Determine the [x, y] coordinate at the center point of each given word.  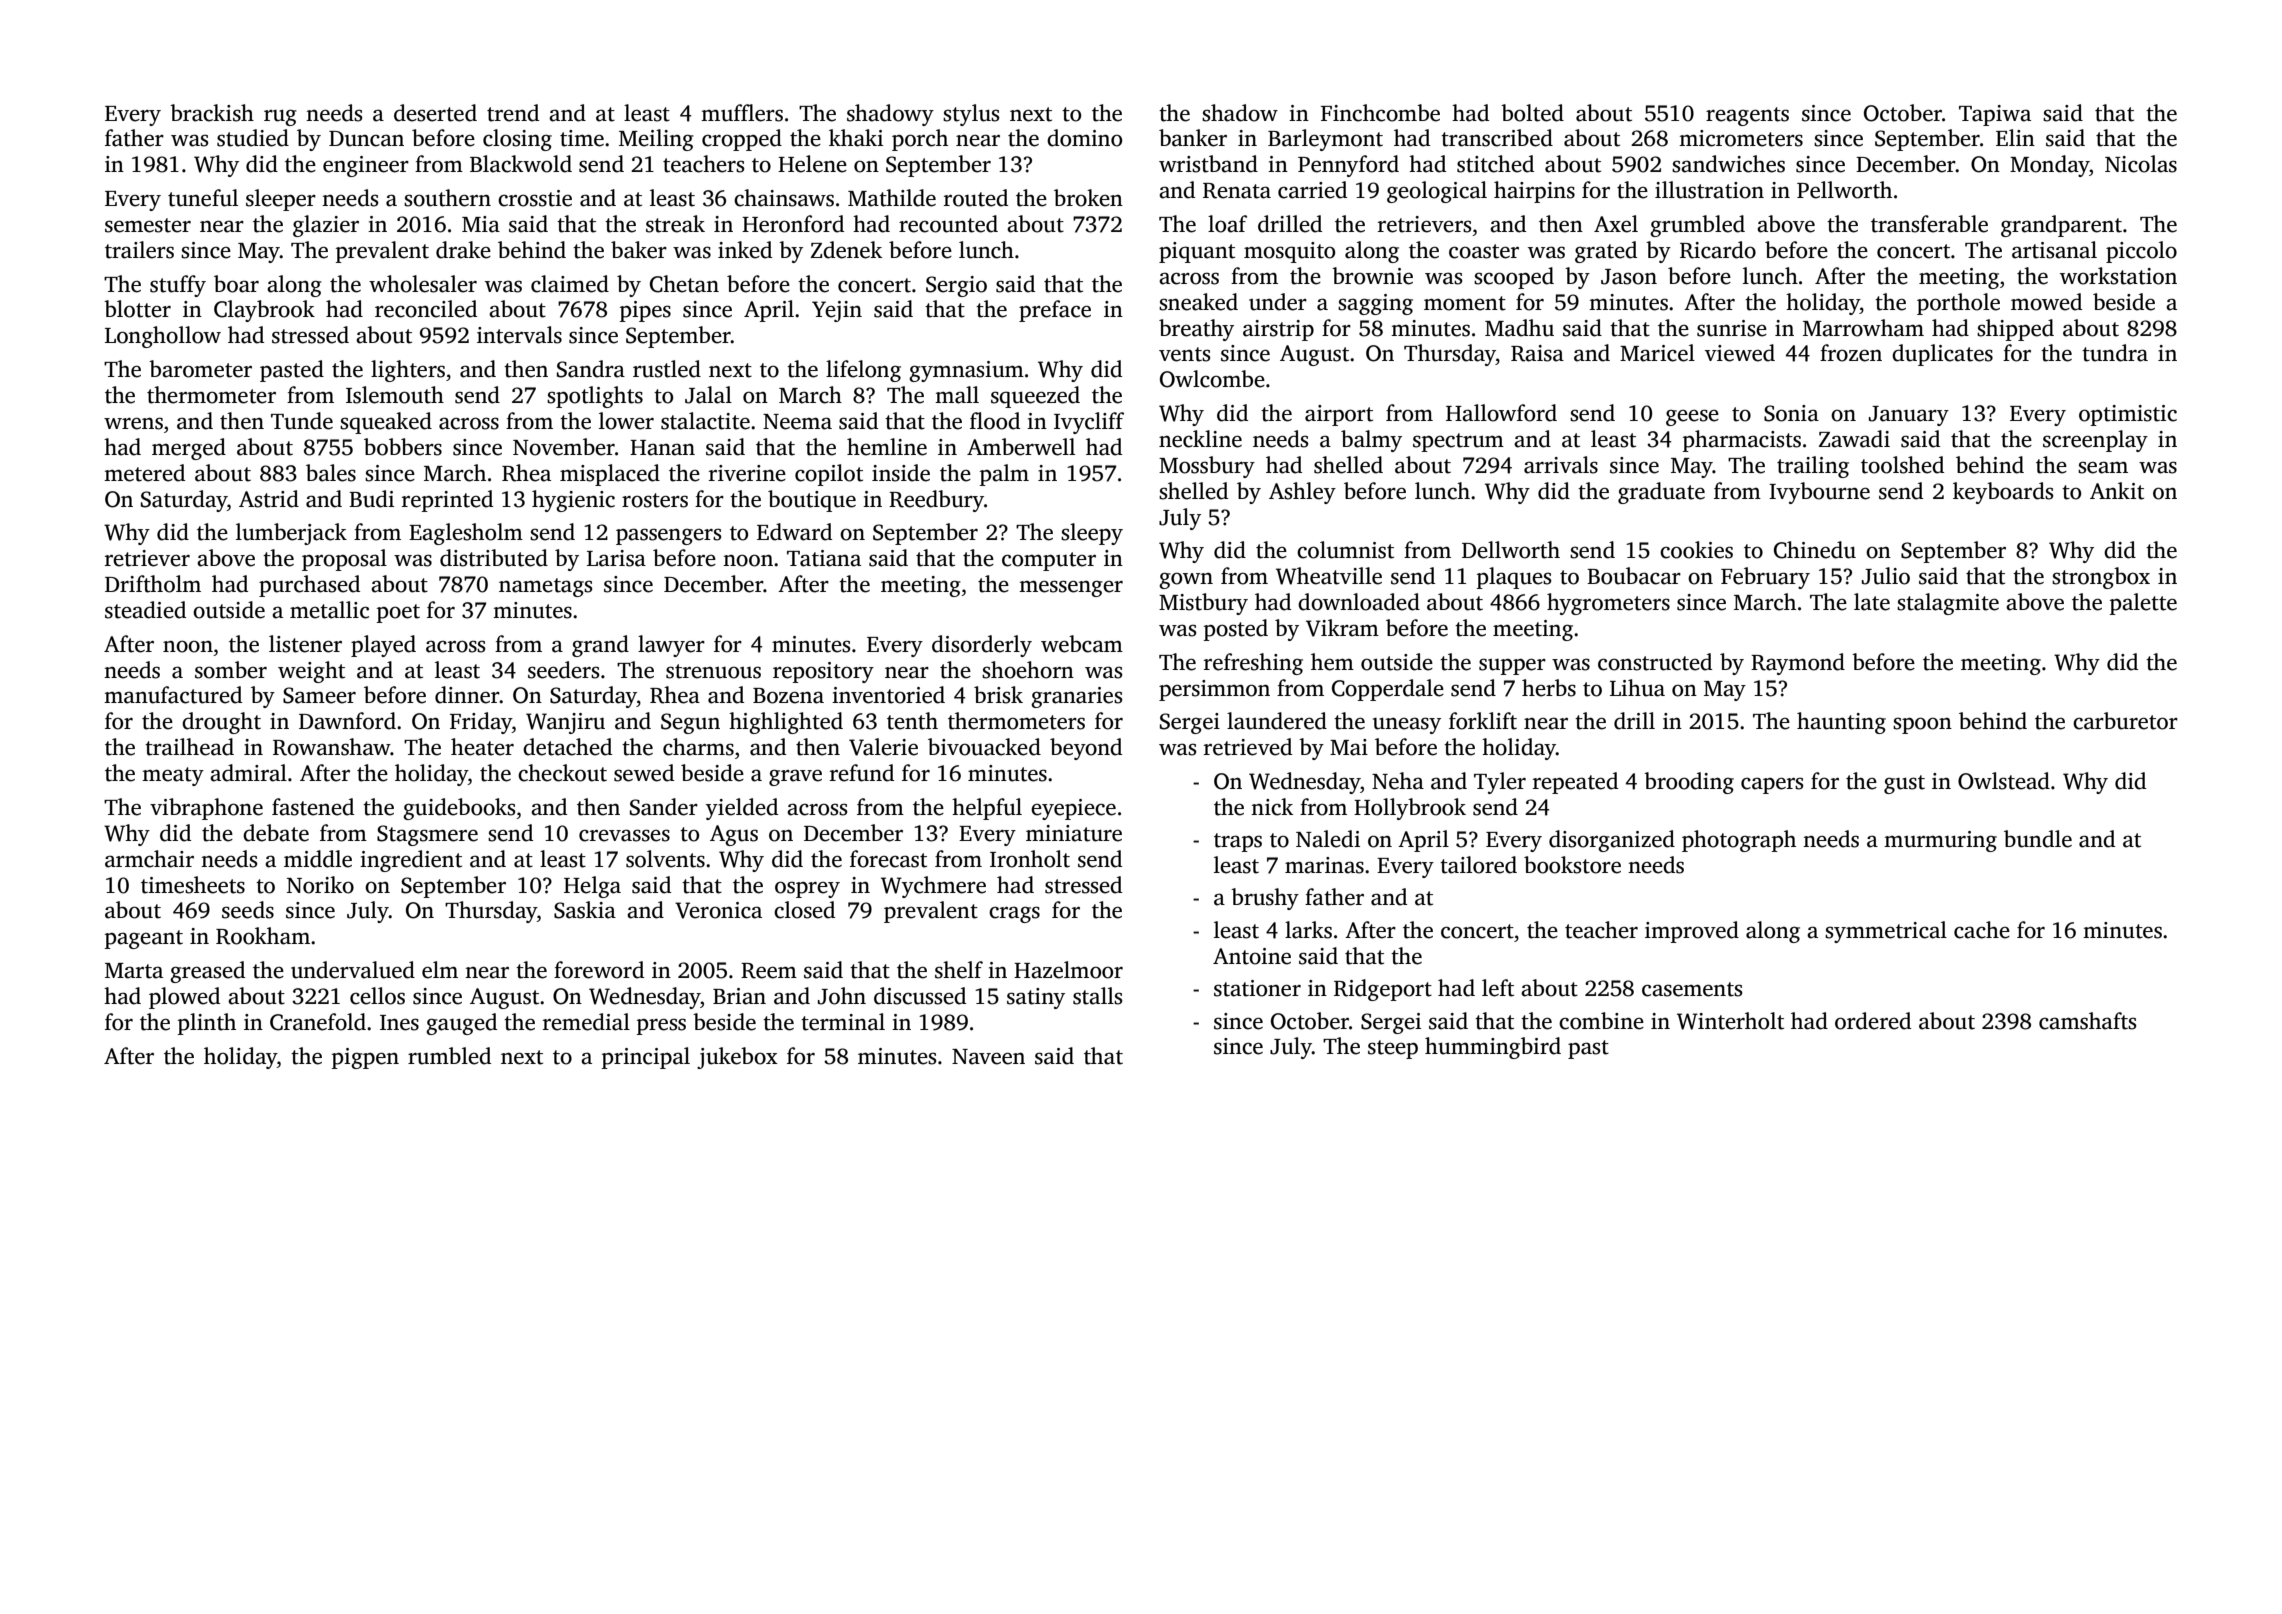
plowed [184, 998]
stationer [1257, 988]
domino [1084, 138]
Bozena [788, 696]
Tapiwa [1995, 115]
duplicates [1942, 355]
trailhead [189, 747]
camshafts [2088, 1021]
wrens [133, 423]
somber [231, 670]
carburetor [2125, 721]
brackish [212, 113]
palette [2143, 604]
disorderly [982, 646]
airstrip [1278, 330]
